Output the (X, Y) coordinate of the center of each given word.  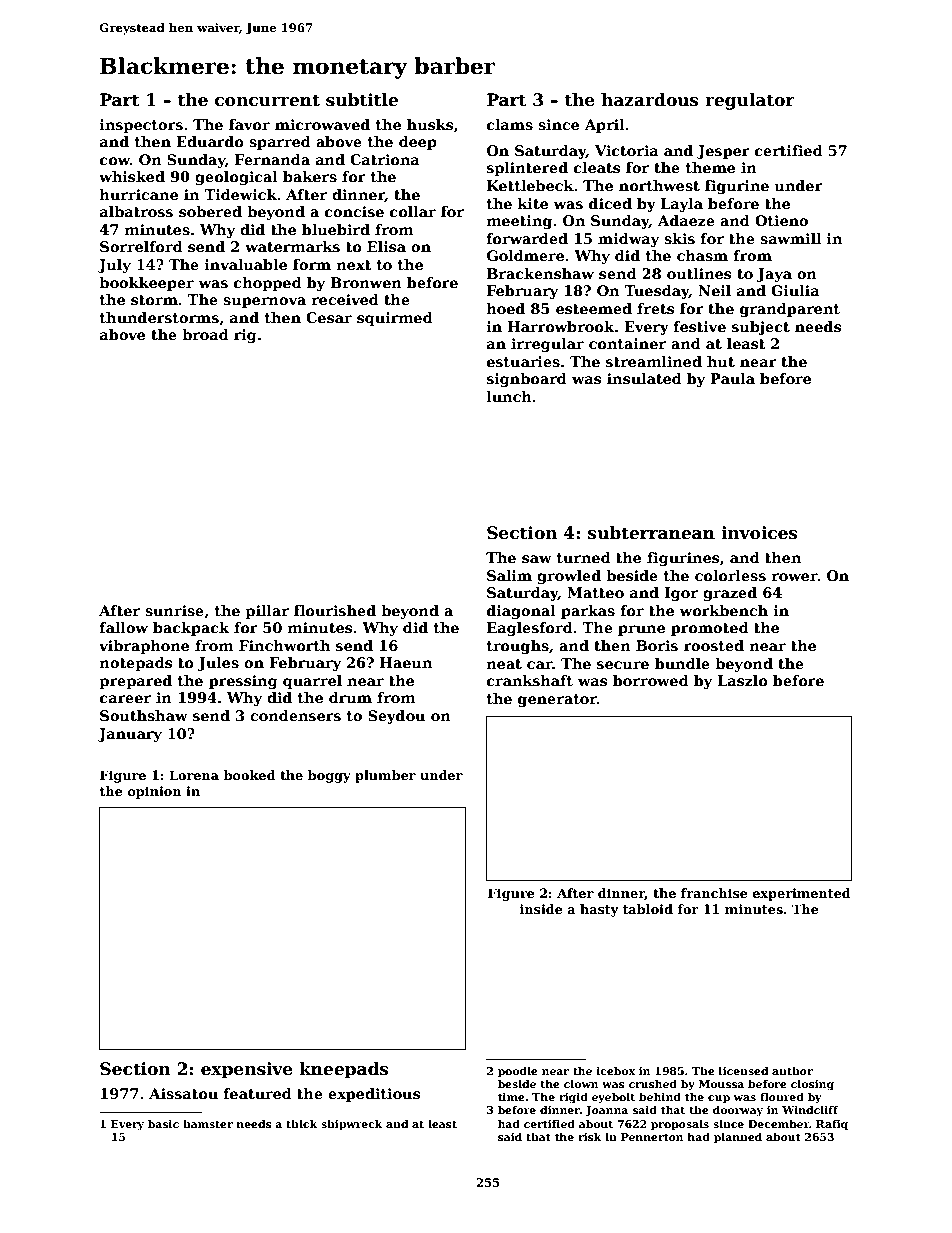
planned (738, 1137)
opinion (155, 792)
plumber (385, 776)
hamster (208, 1123)
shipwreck (352, 1124)
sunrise (174, 610)
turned (584, 557)
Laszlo (742, 680)
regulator (750, 101)
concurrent (267, 100)
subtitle (362, 100)
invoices (759, 533)
